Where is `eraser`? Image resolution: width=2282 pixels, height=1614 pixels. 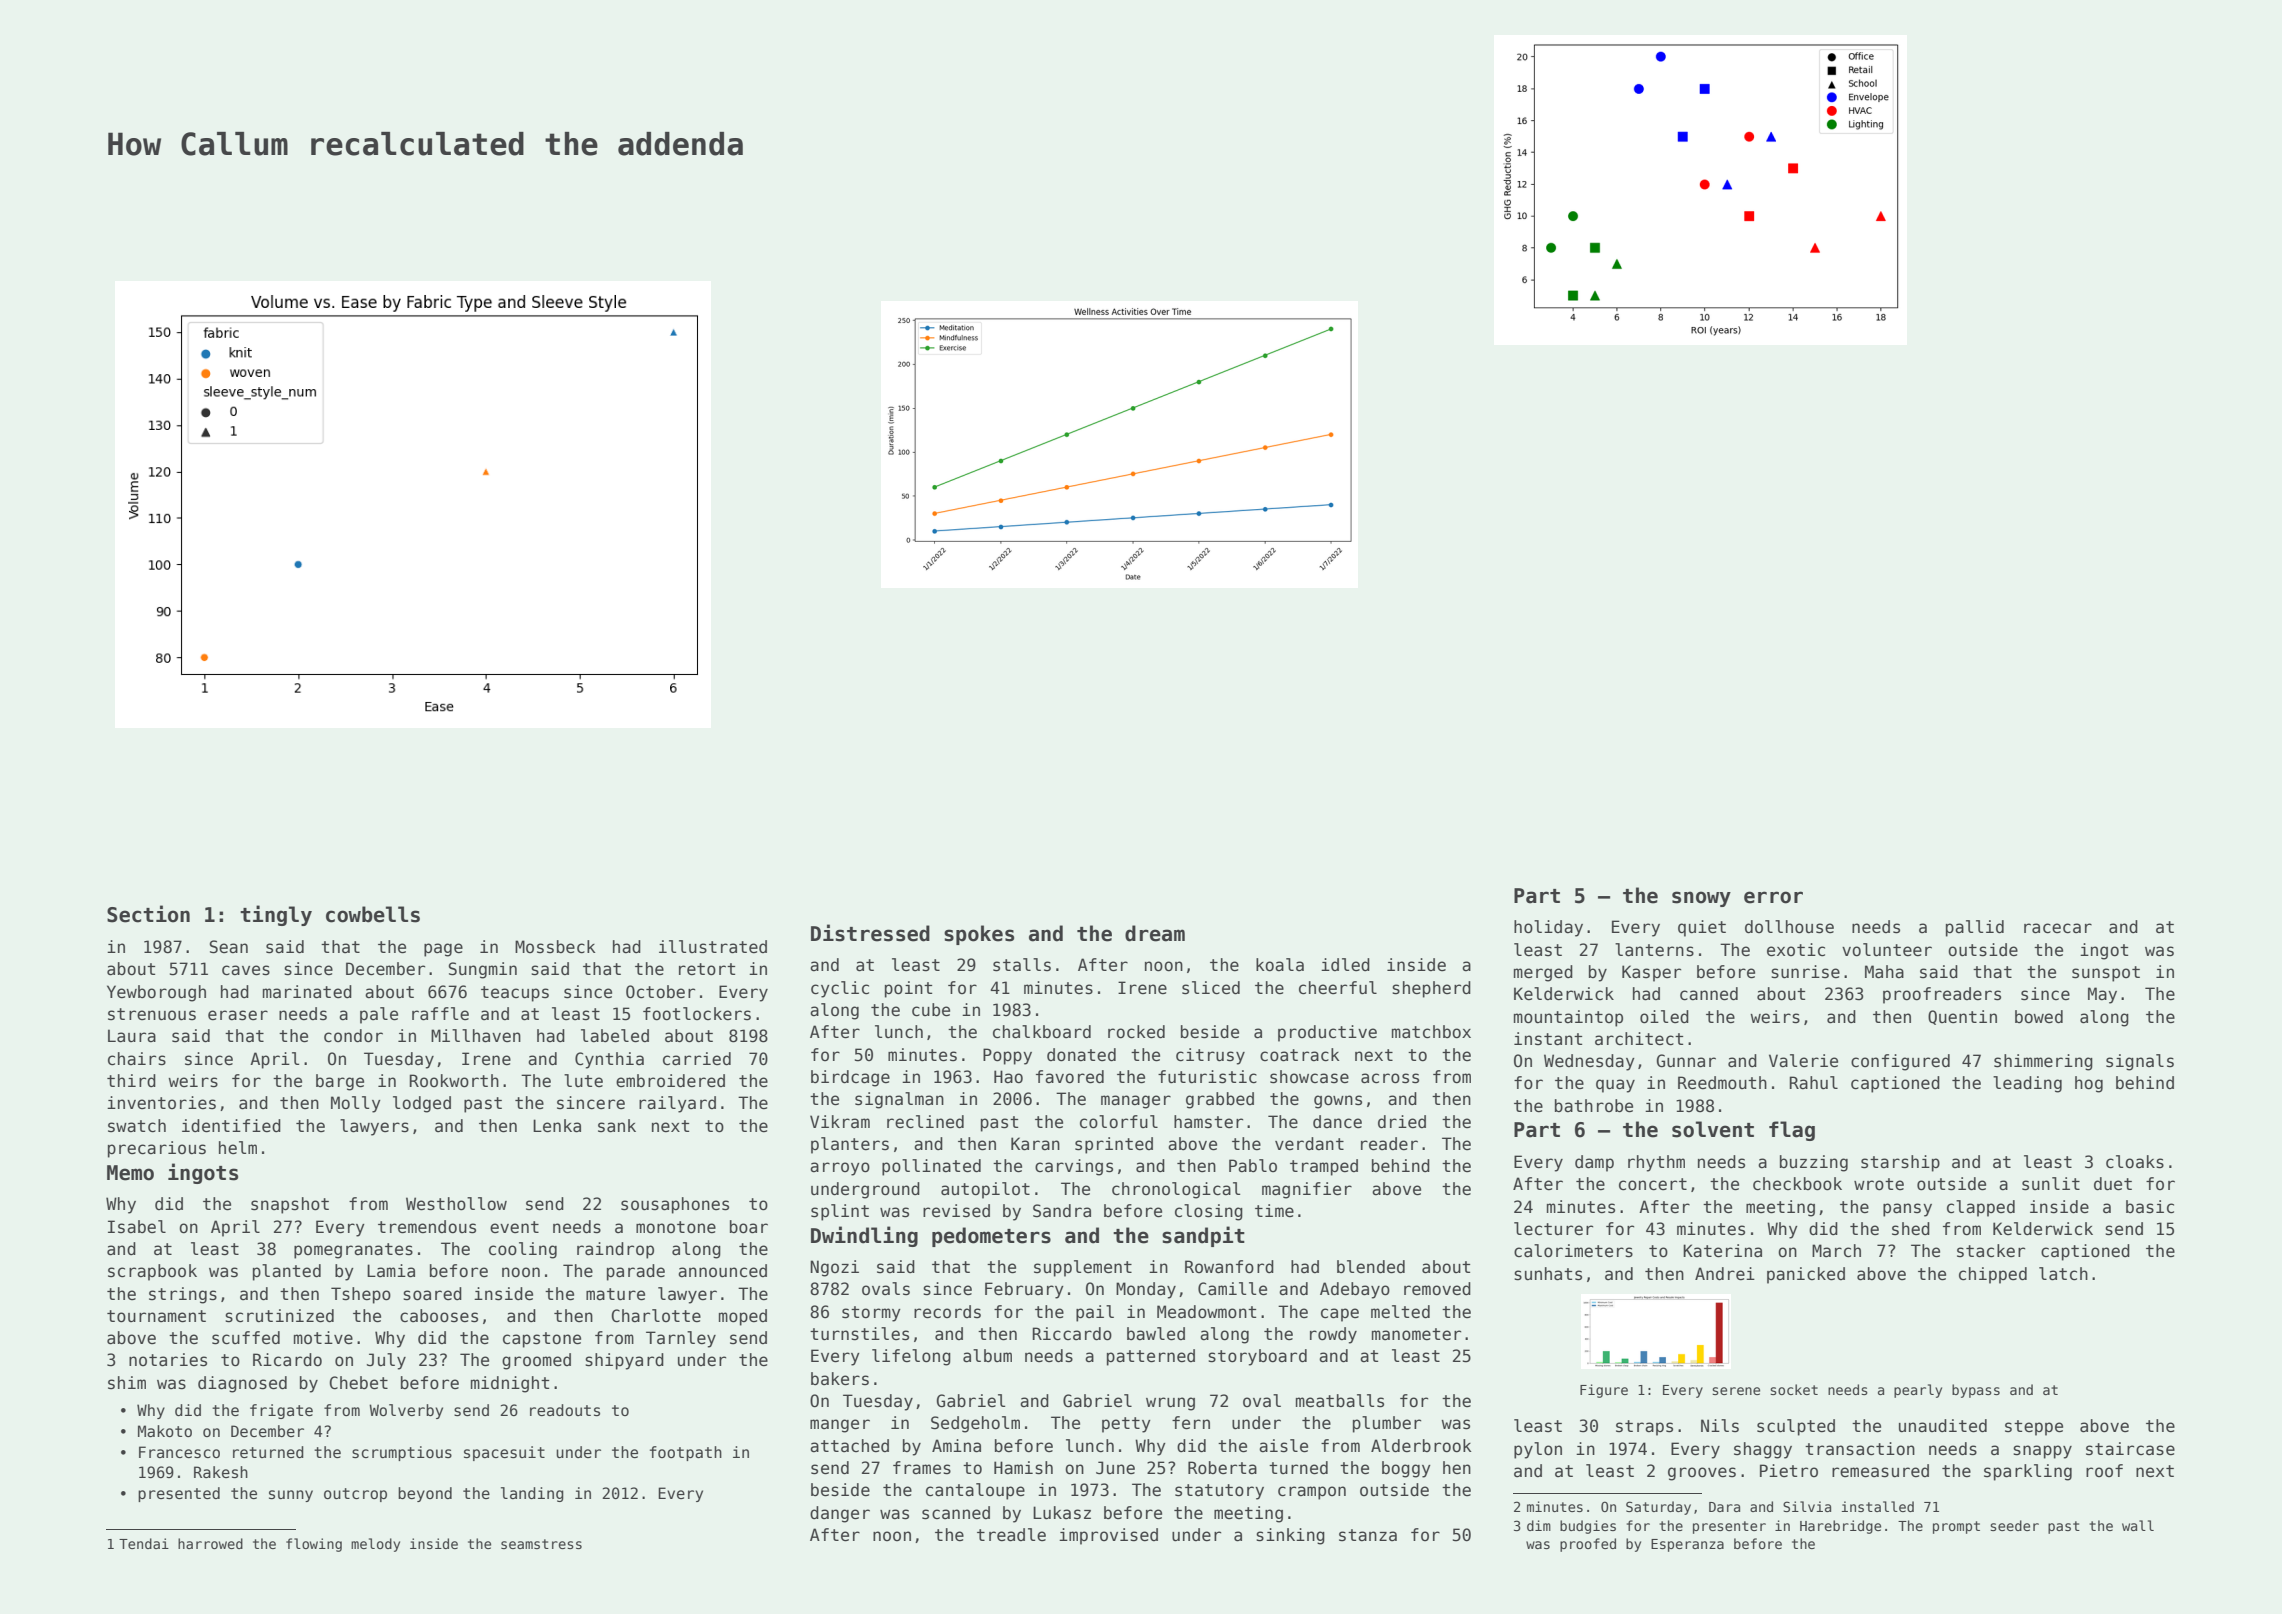
eraser is located at coordinates (238, 1015).
